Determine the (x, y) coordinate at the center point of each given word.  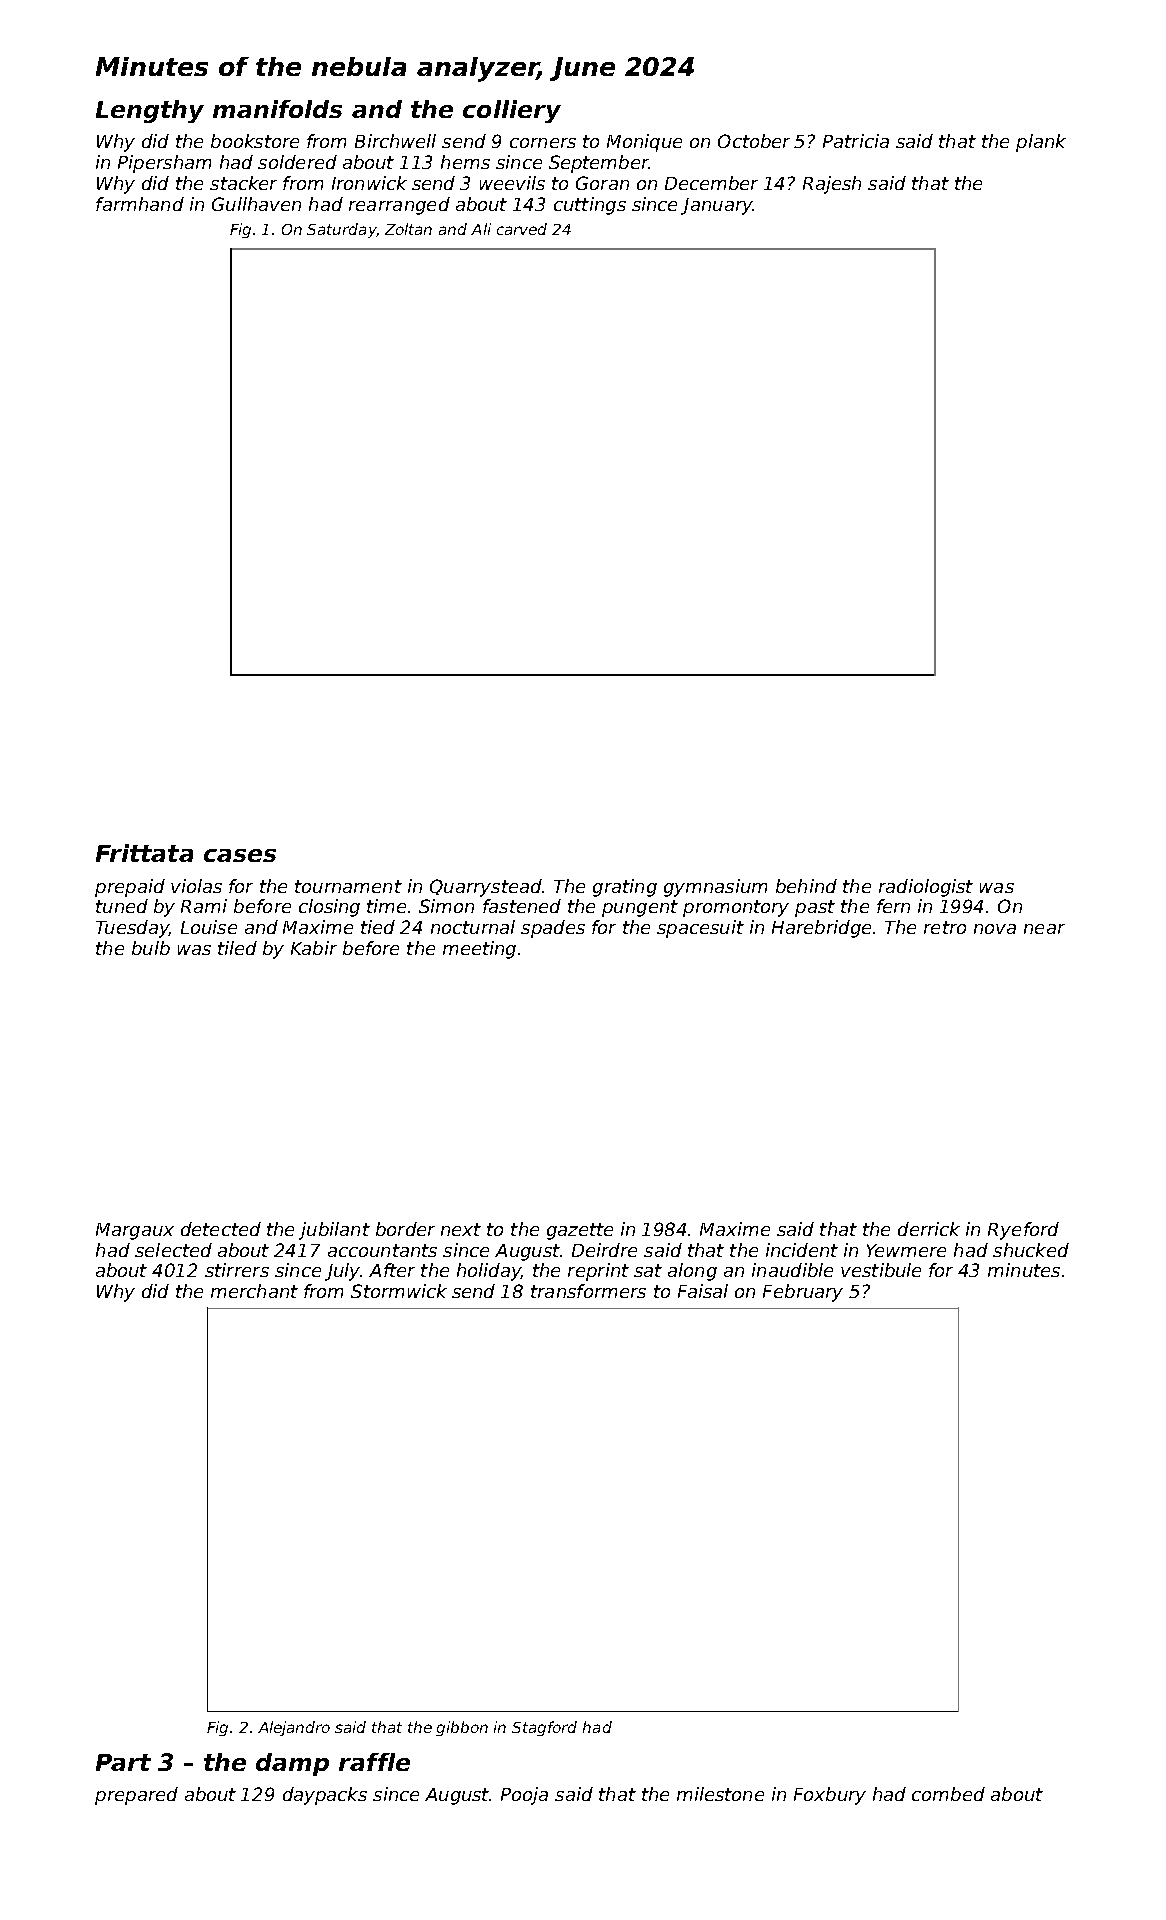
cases (240, 855)
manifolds (277, 109)
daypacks (325, 1796)
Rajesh (832, 185)
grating (625, 888)
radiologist (926, 888)
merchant (254, 1291)
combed (948, 1794)
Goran (602, 183)
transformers (588, 1291)
